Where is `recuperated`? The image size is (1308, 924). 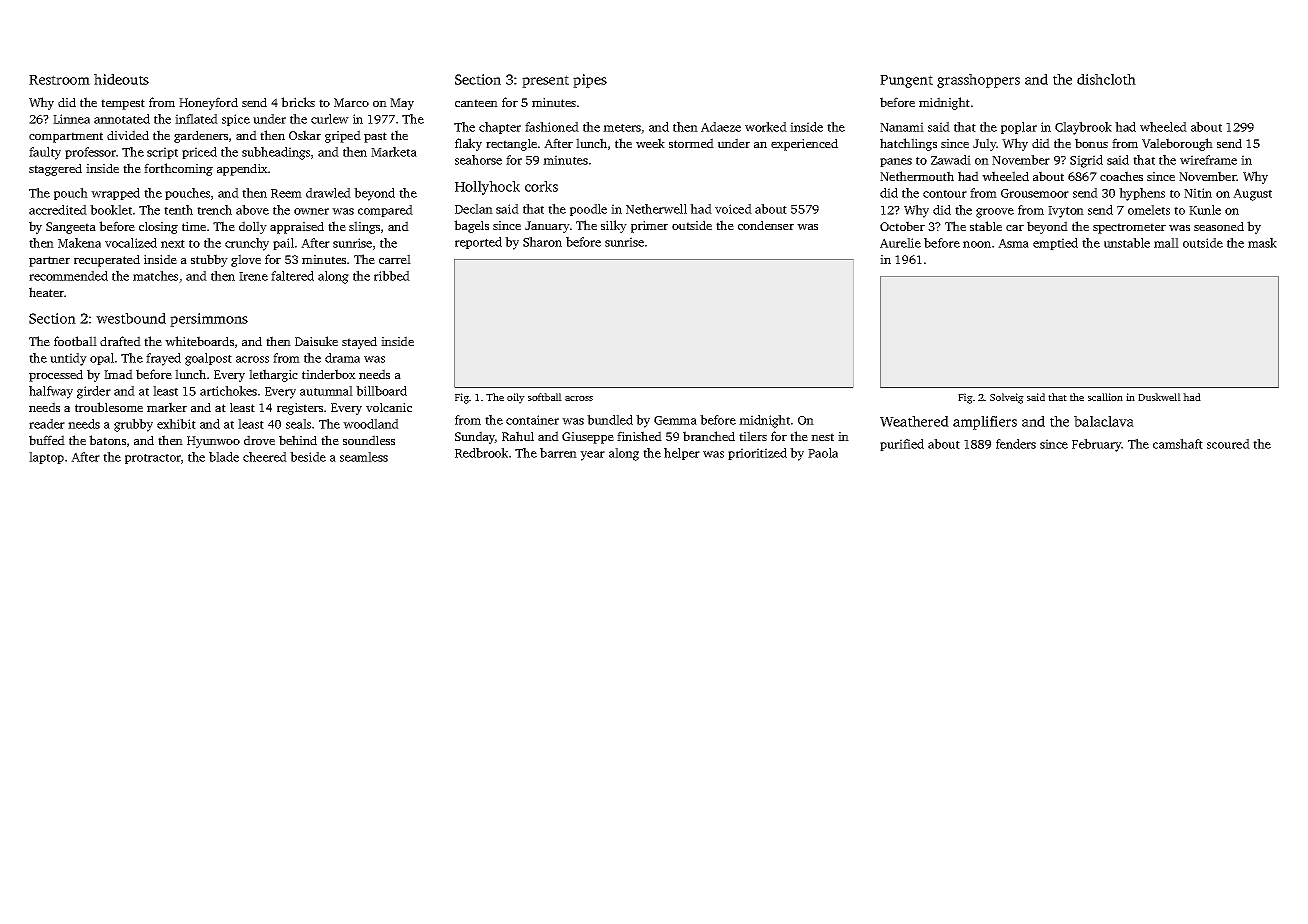
recuperated is located at coordinates (107, 260).
